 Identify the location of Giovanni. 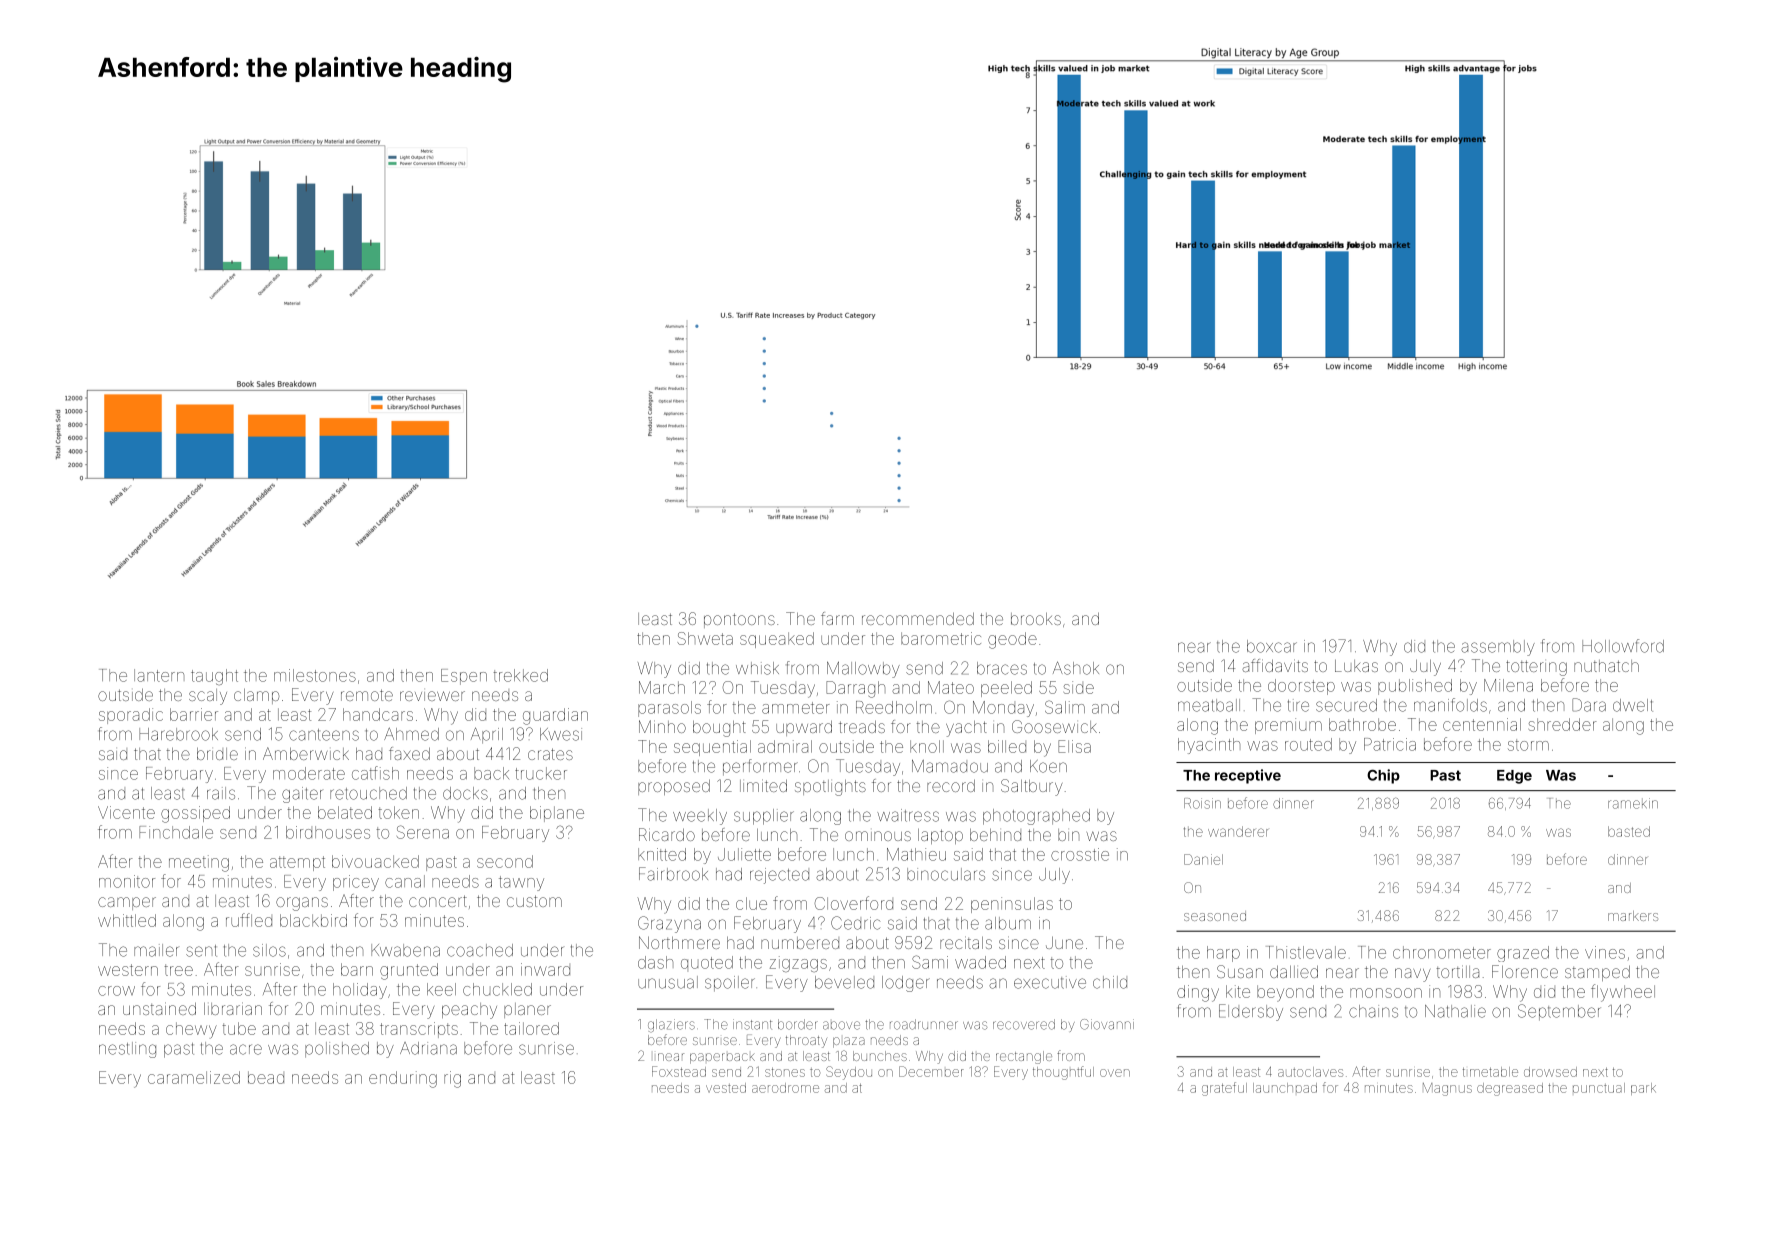
(1107, 1024).
